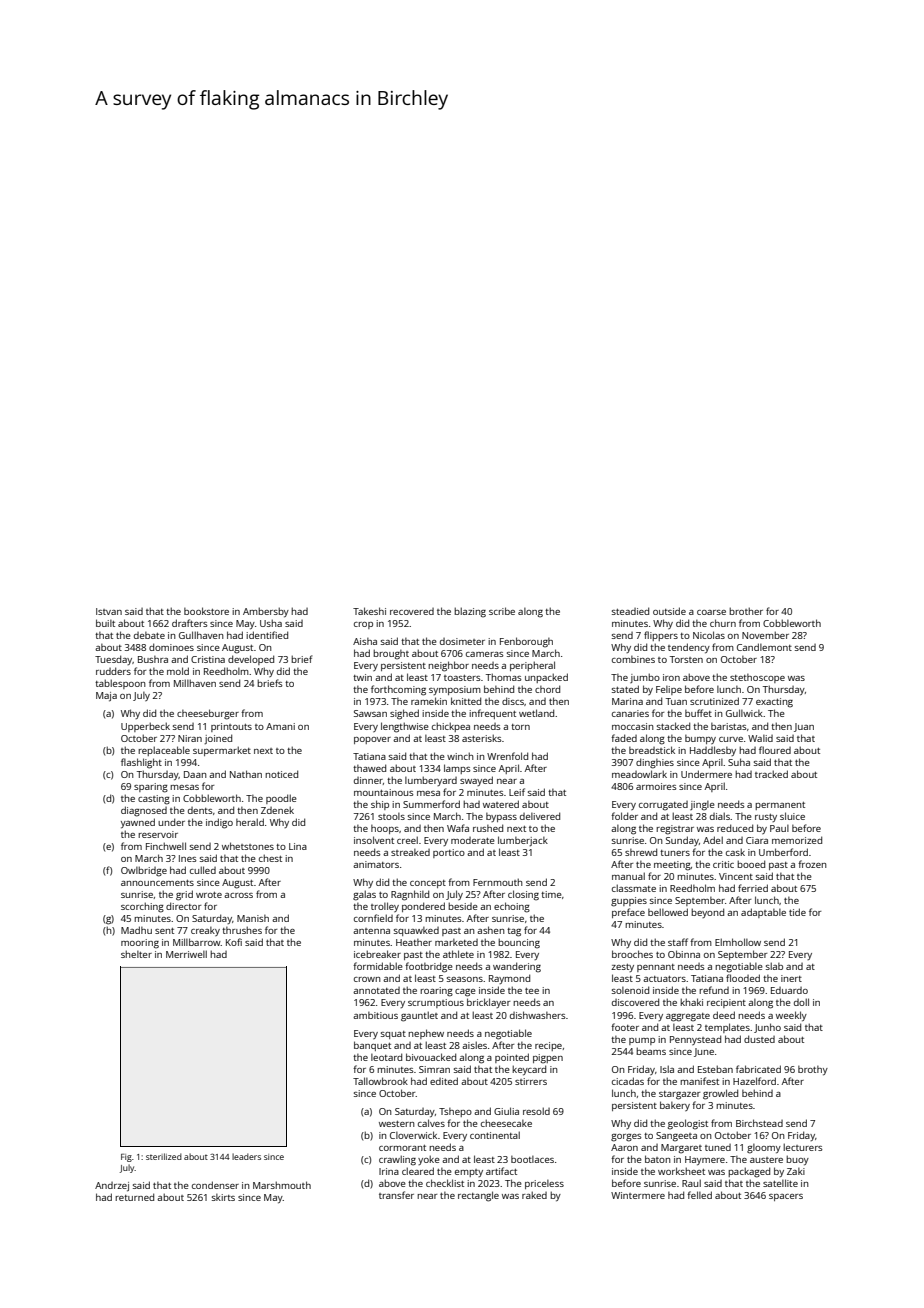 This screenshot has height=1308, width=924. Describe the element at coordinates (266, 612) in the screenshot. I see `Ambersby` at that location.
